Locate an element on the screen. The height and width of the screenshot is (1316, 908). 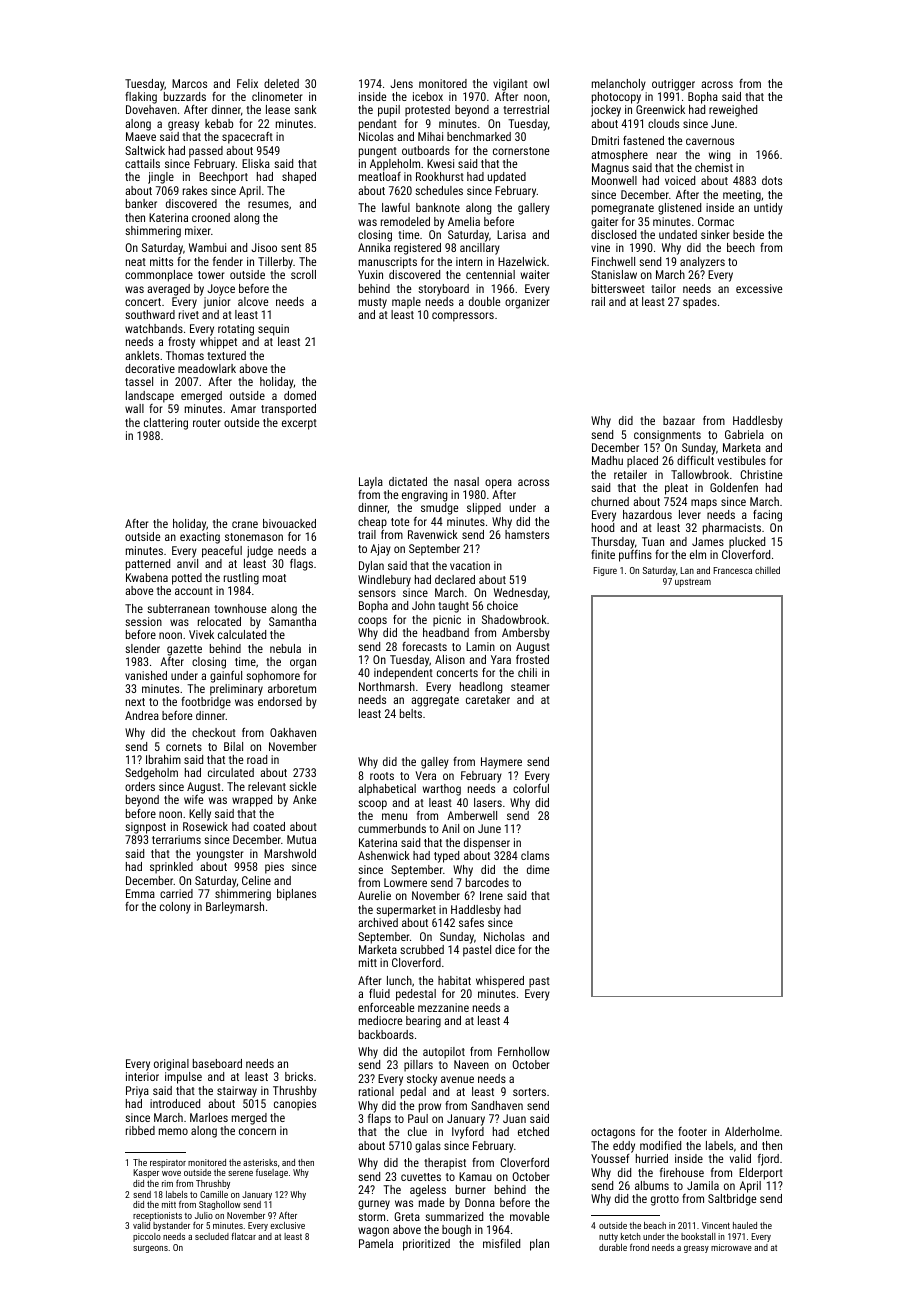
outrigger is located at coordinates (673, 85).
